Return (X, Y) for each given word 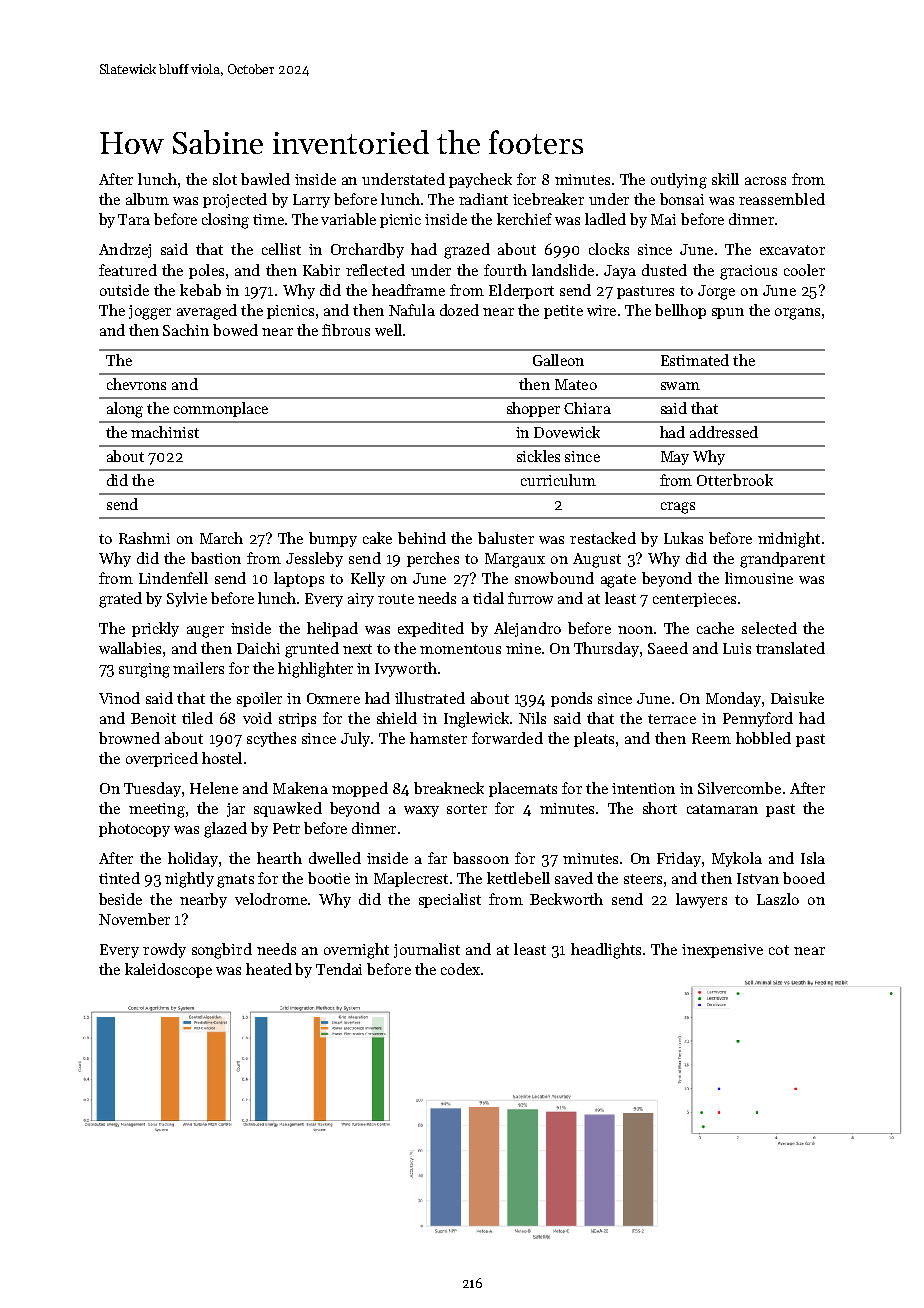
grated (120, 600)
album (147, 199)
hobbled (763, 738)
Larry (311, 201)
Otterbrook (735, 480)
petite (563, 312)
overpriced (162, 759)
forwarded (507, 738)
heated (269, 969)
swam (680, 386)
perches (433, 559)
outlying (679, 181)
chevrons (136, 384)
